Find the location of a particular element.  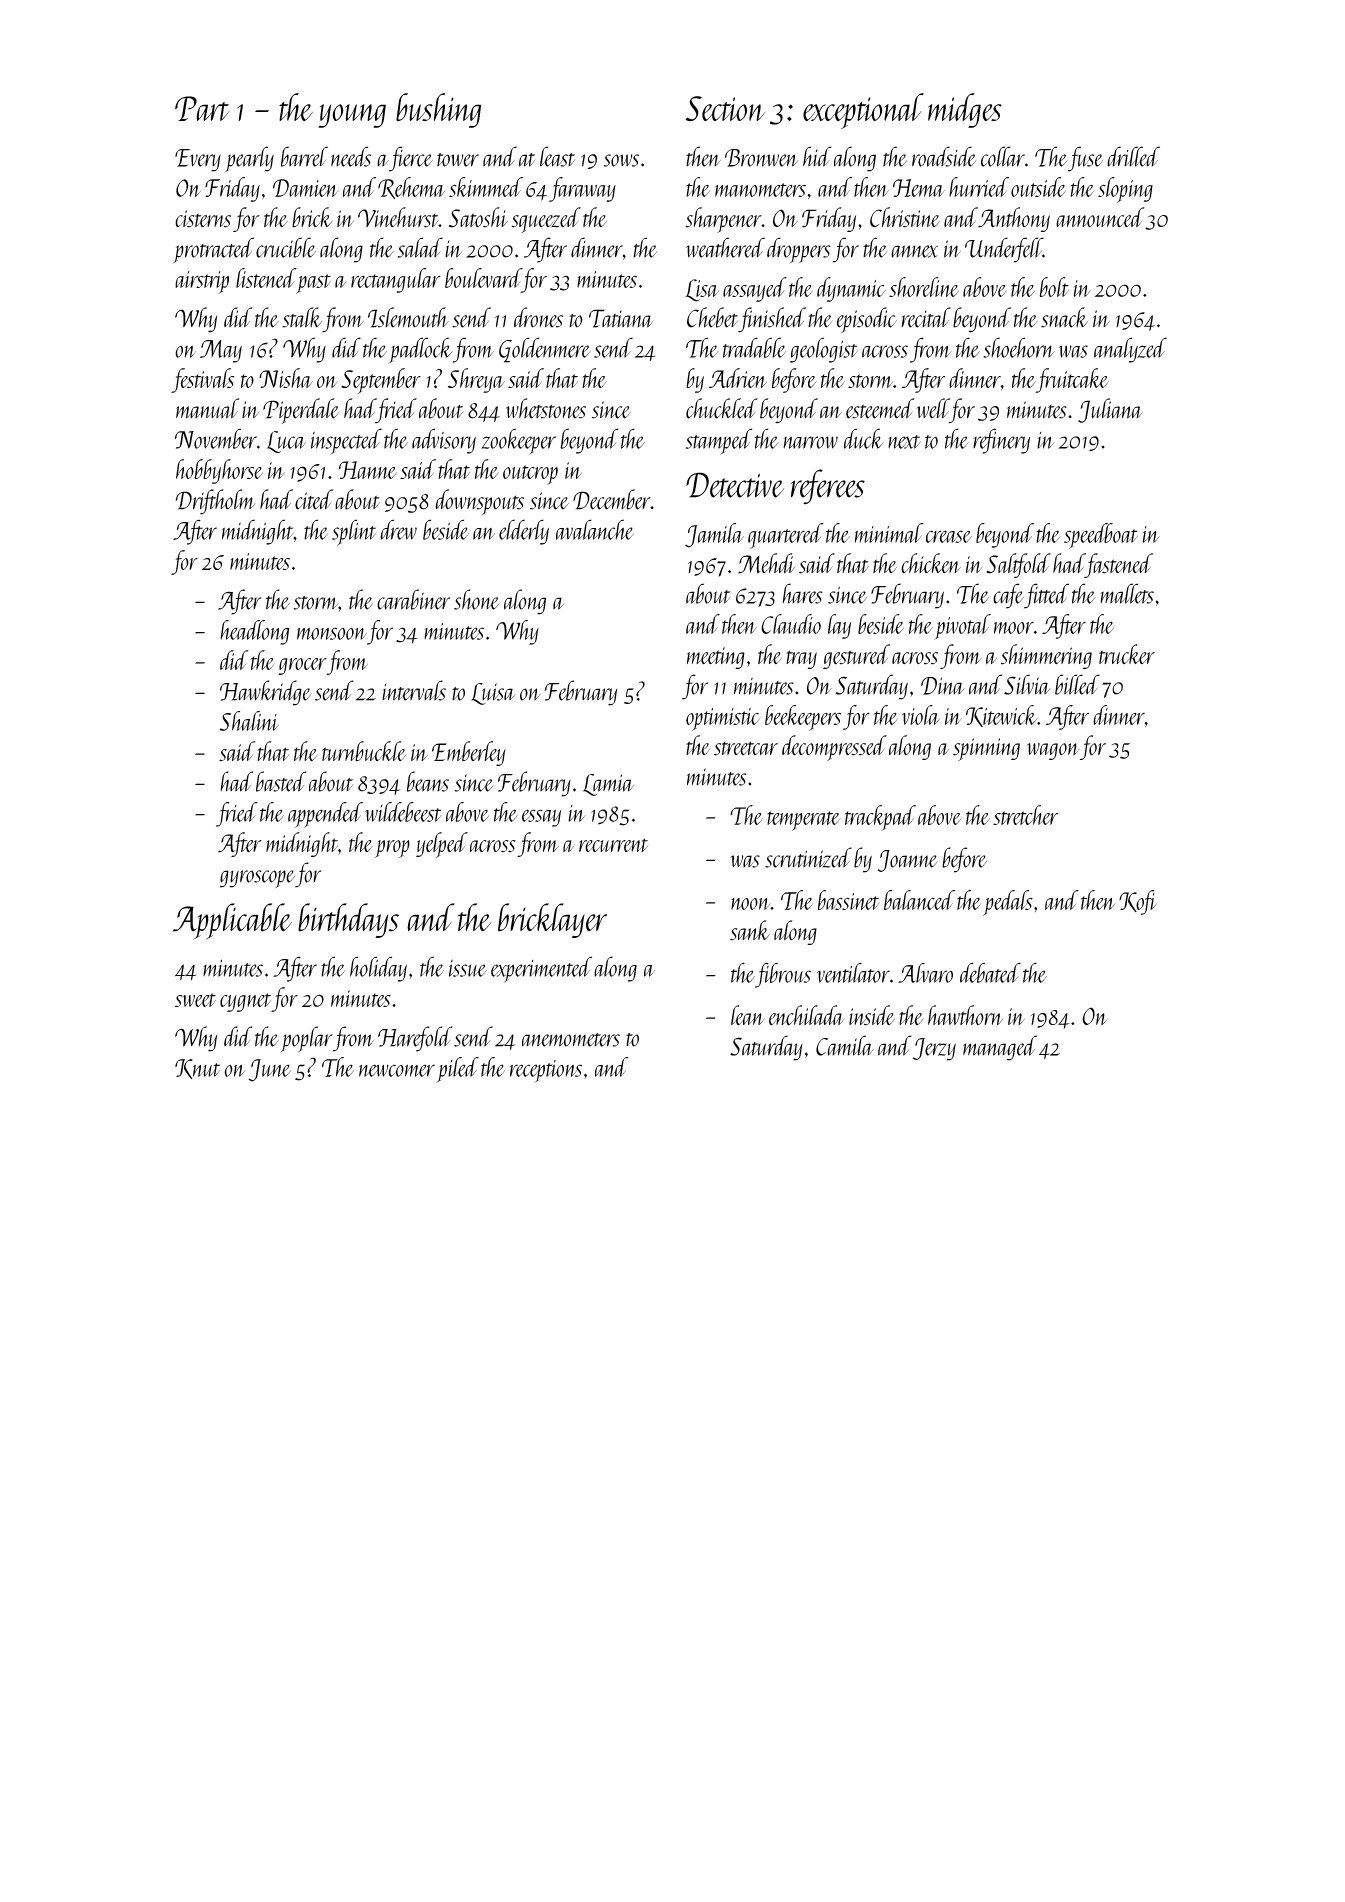

bolt is located at coordinates (1054, 287).
